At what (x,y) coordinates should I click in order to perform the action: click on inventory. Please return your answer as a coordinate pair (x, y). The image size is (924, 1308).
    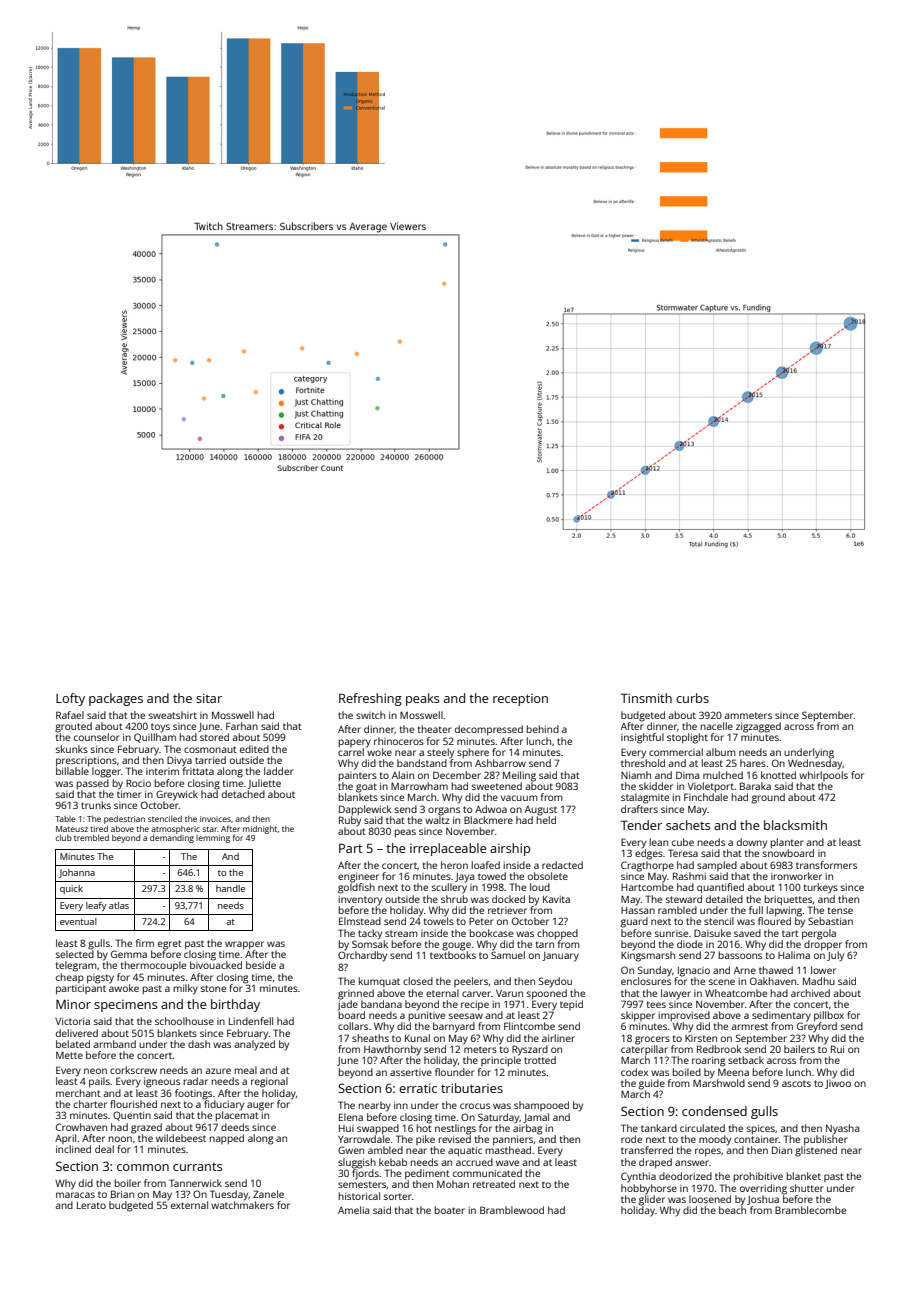
    Looking at the image, I should click on (360, 901).
